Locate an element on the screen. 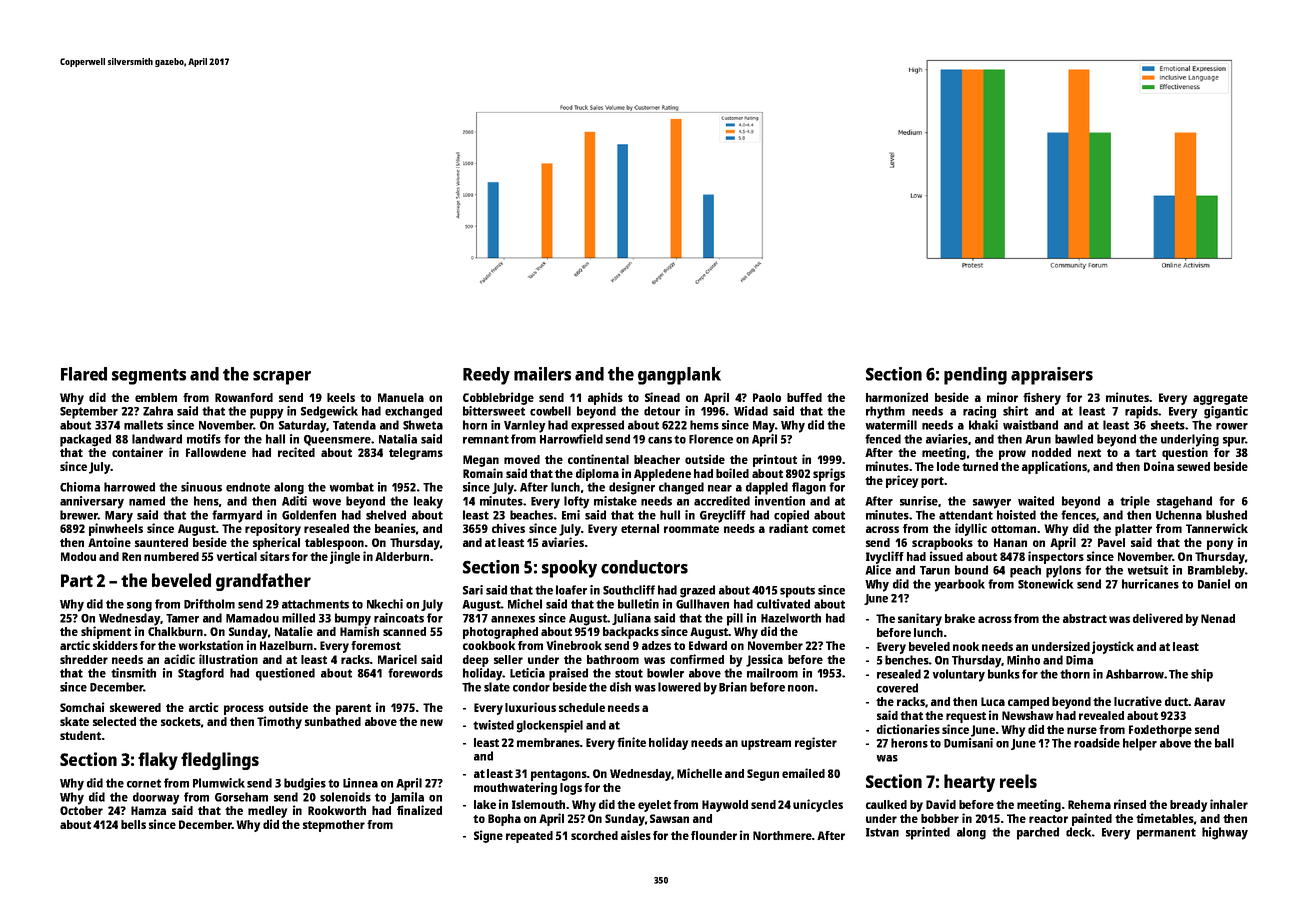 Image resolution: width=1308 pixels, height=924 pixels. gangplank is located at coordinates (679, 376).
